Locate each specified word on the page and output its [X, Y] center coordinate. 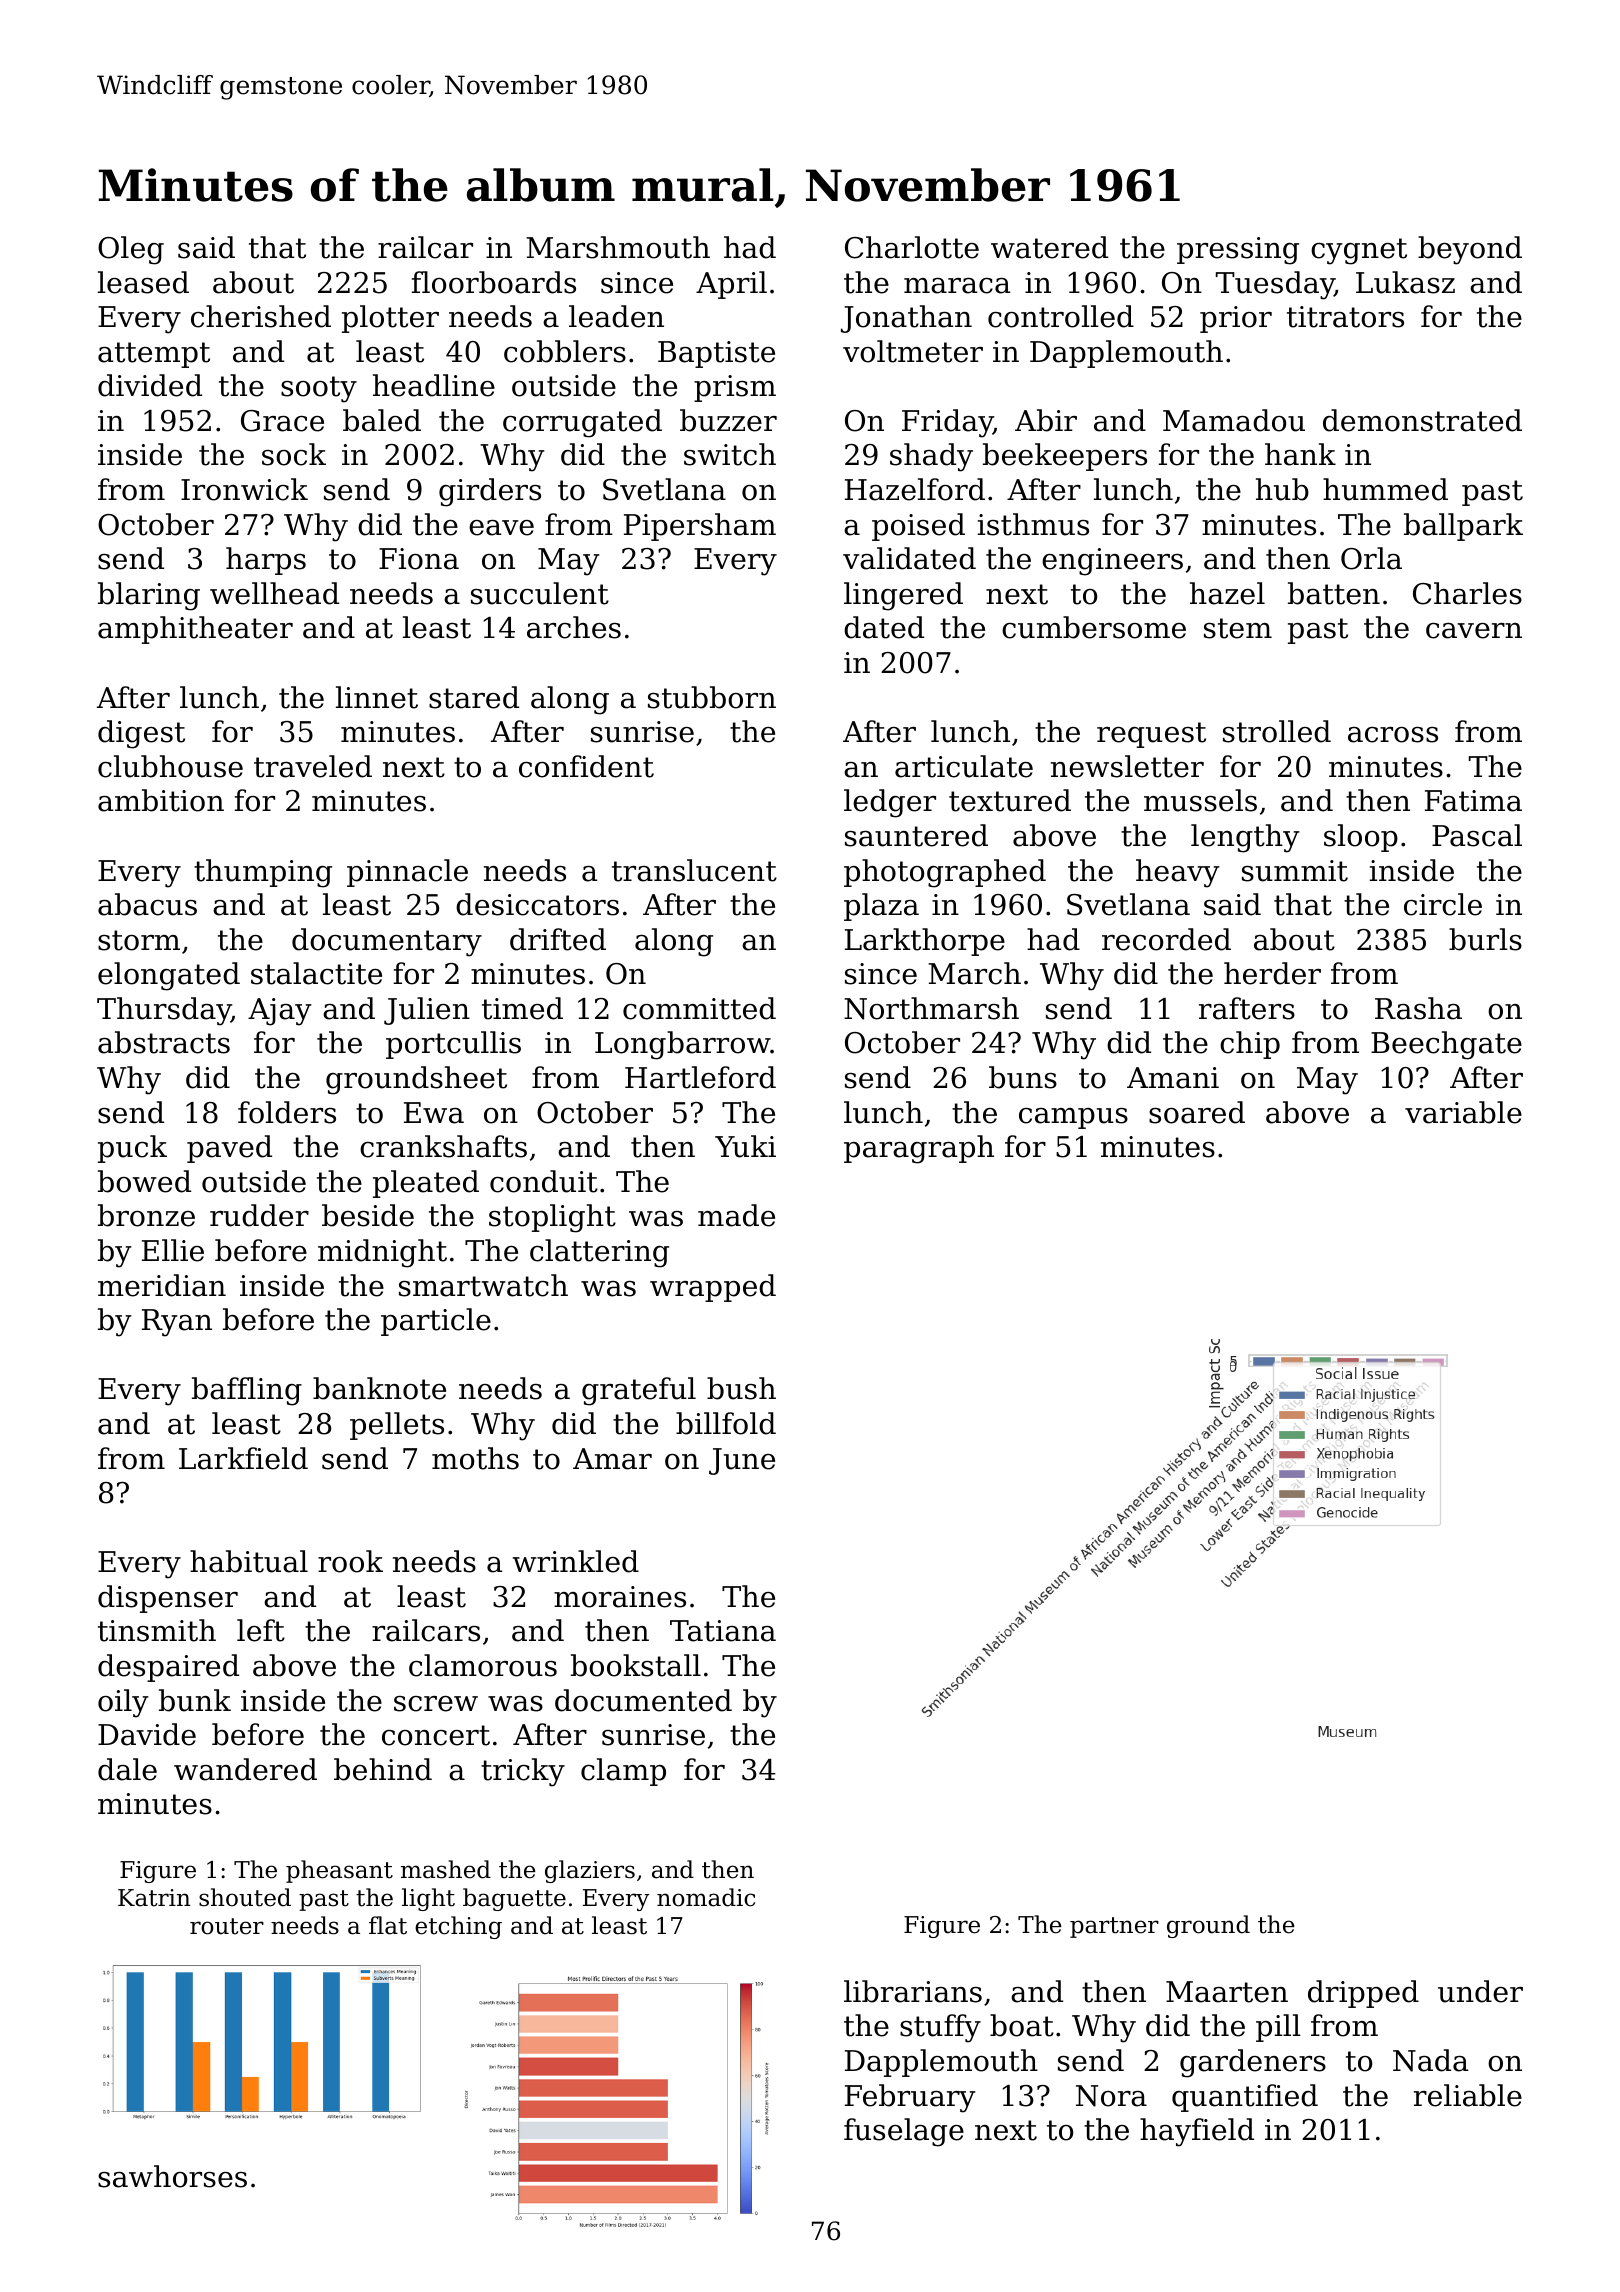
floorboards [494, 282]
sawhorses [172, 2176]
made [736, 1215]
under [1480, 1991]
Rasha [1418, 1008]
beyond [1470, 250]
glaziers [590, 1871]
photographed [945, 873]
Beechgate [1446, 1045]
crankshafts [443, 1146]
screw [436, 1704]
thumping [263, 873]
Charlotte [912, 247]
